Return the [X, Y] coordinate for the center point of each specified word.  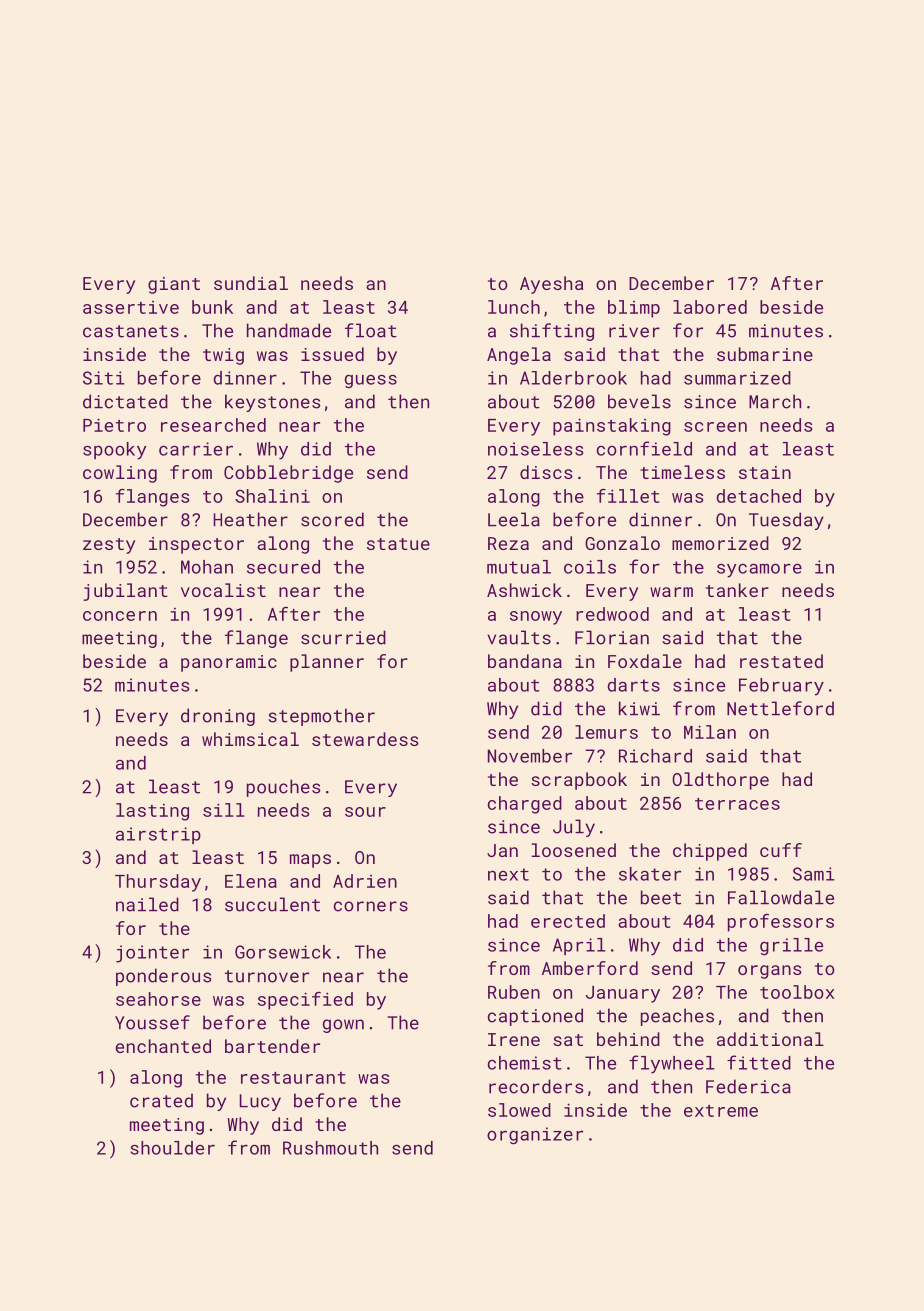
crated [161, 1100]
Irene [514, 1039]
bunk [212, 307]
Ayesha [551, 285]
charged [525, 805]
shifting [552, 332]
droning [218, 717]
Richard [655, 756]
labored [710, 307]
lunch [514, 307]
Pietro [114, 425]
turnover [267, 976]
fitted [759, 1062]
